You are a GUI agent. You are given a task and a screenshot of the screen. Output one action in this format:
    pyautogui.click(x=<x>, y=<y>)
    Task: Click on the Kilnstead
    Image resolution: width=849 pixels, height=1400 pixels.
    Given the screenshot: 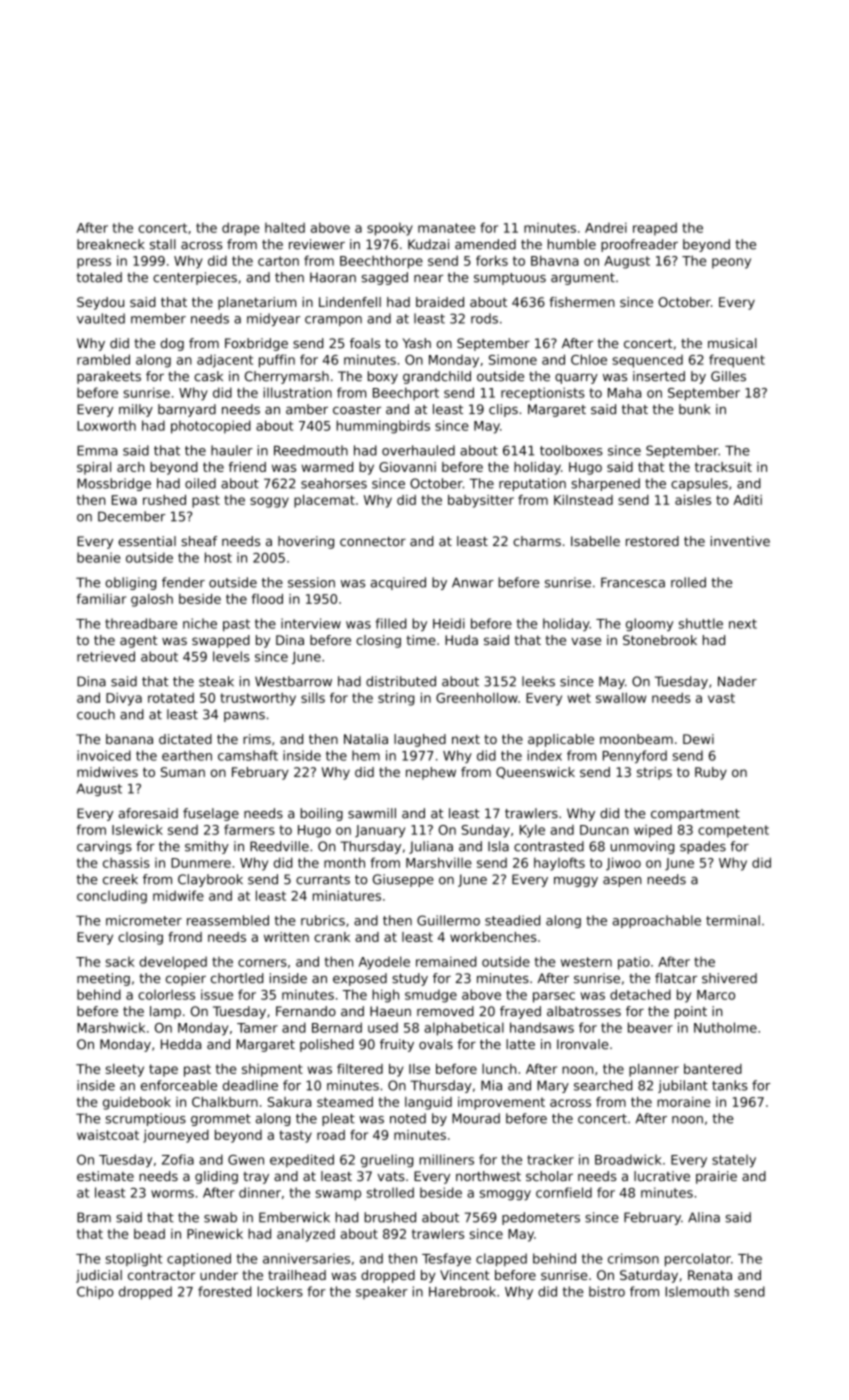 What is the action you would take?
    pyautogui.click(x=583, y=500)
